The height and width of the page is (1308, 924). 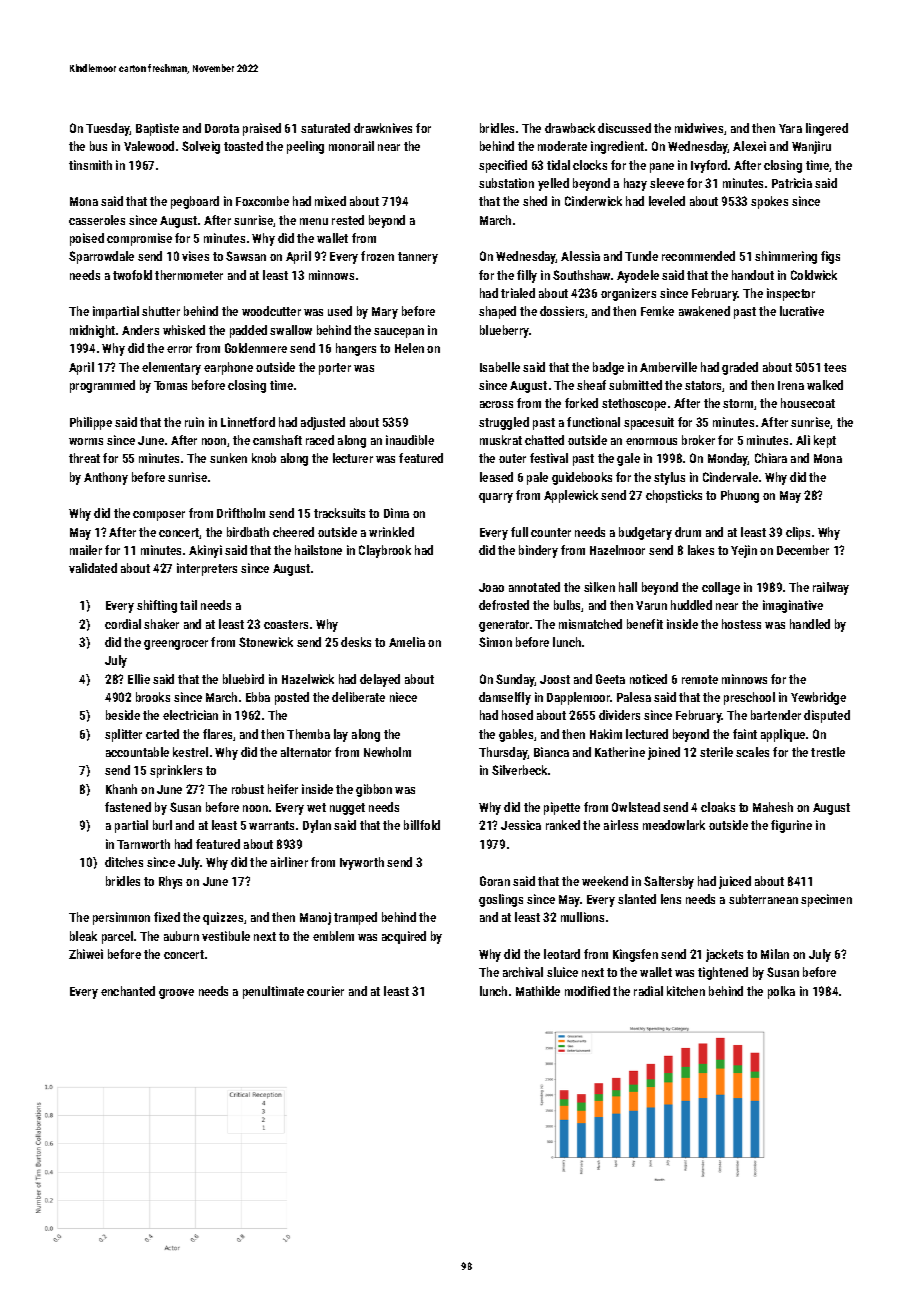 I want to click on wrinkled, so click(x=391, y=532).
